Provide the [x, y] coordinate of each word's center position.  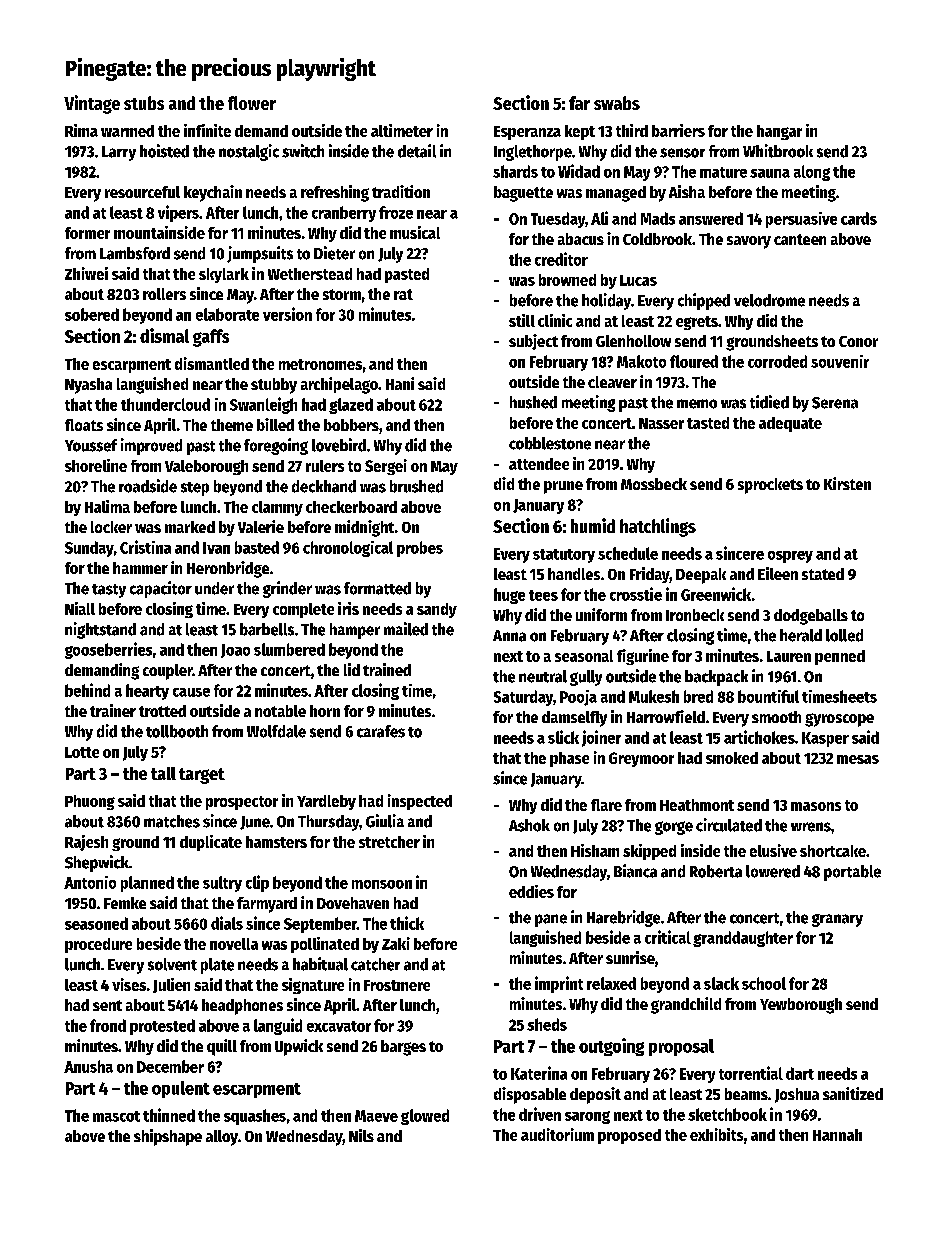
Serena [835, 403]
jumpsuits [260, 254]
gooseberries [108, 650]
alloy [222, 1138]
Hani [400, 383]
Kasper [825, 739]
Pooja [578, 698]
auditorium [557, 1134]
